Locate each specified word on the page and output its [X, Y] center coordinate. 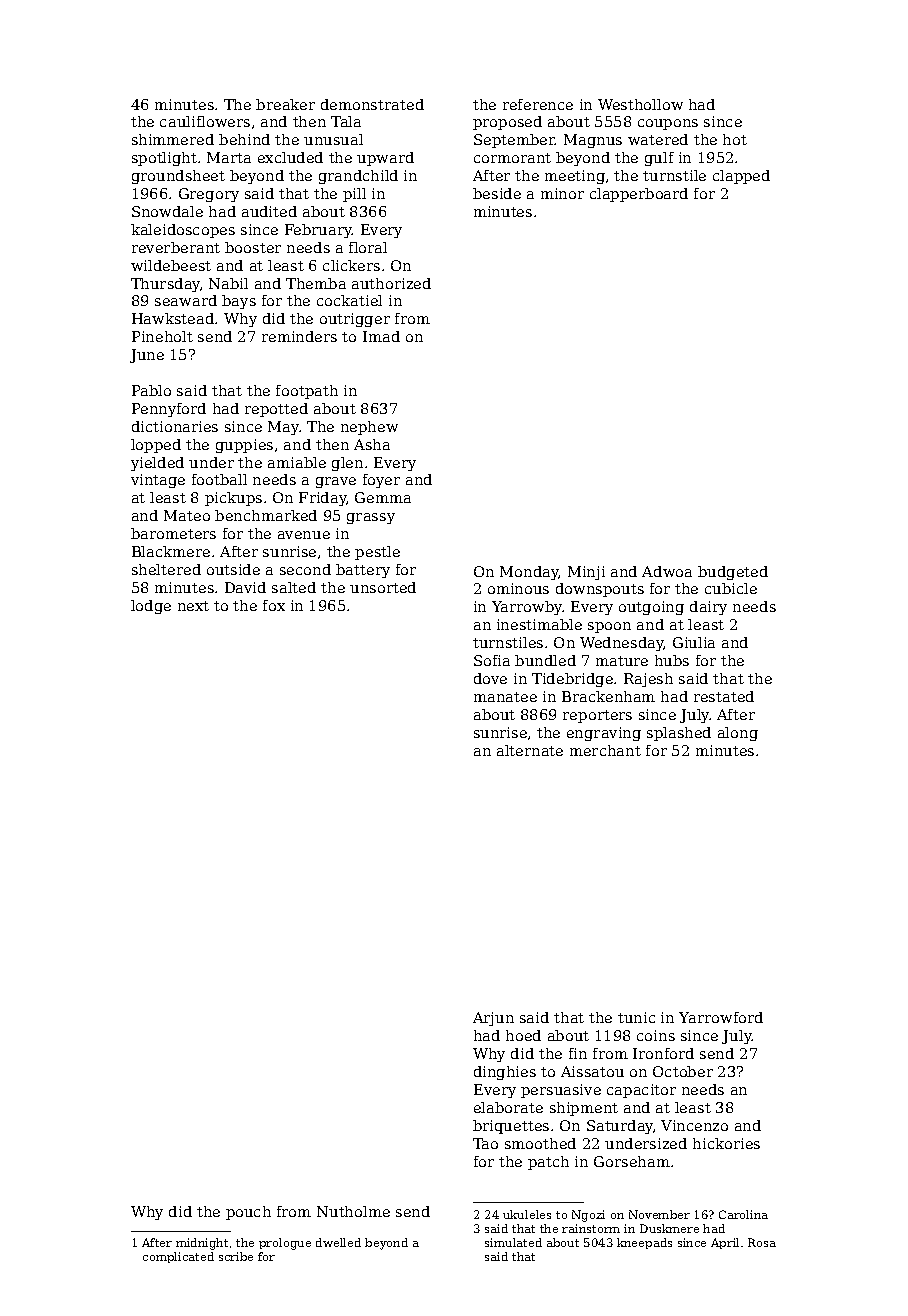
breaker [285, 104]
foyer [381, 481]
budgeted [733, 573]
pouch [248, 1213]
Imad [381, 336]
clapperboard [639, 195]
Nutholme [353, 1211]
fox [274, 605]
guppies [244, 446]
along [738, 734]
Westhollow [640, 104]
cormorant [512, 158]
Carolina [743, 1214]
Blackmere [171, 551]
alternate [530, 750]
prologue [285, 1244]
